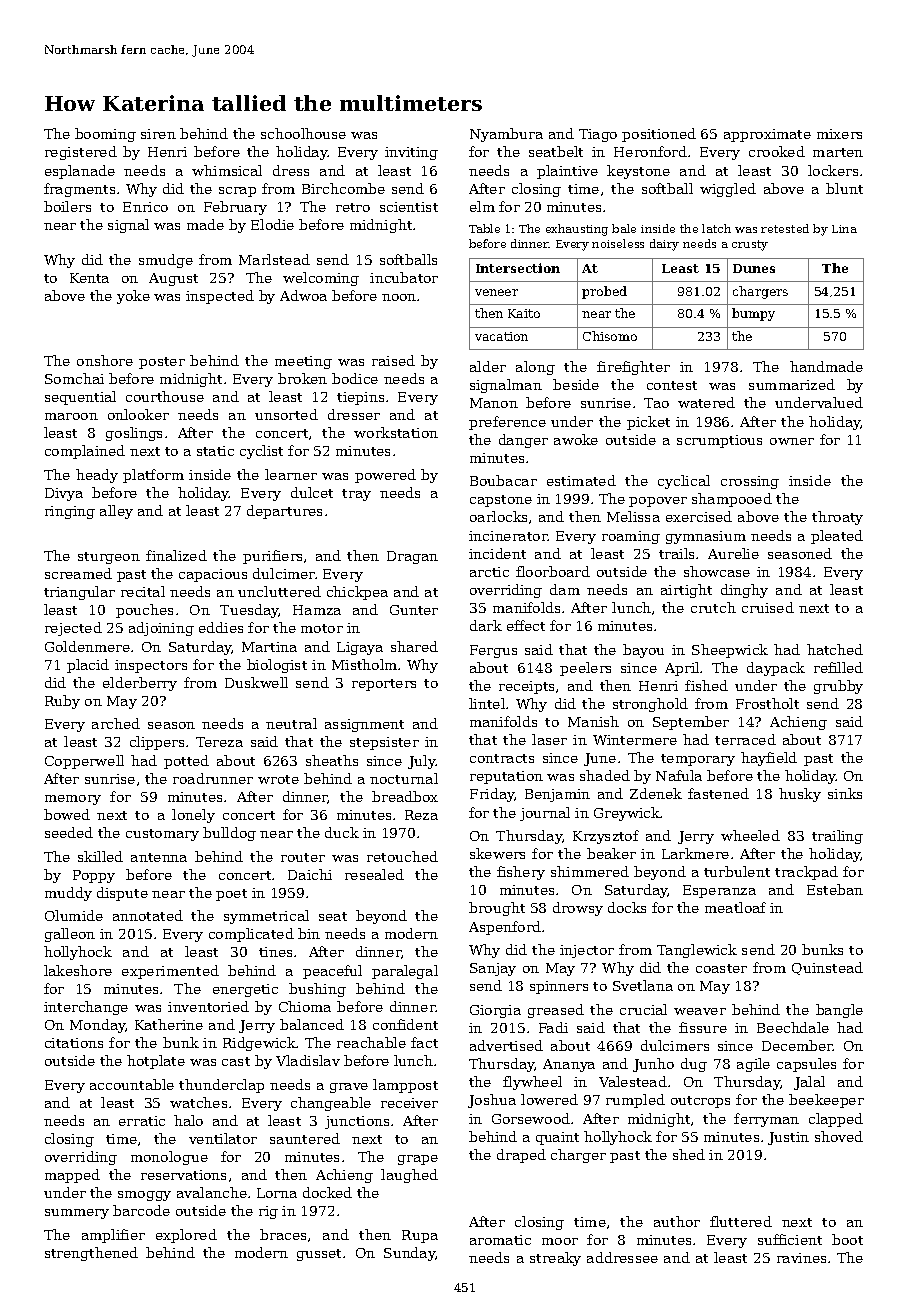 The height and width of the screenshot is (1316, 908). What do you see at coordinates (844, 229) in the screenshot?
I see `Lina` at bounding box center [844, 229].
